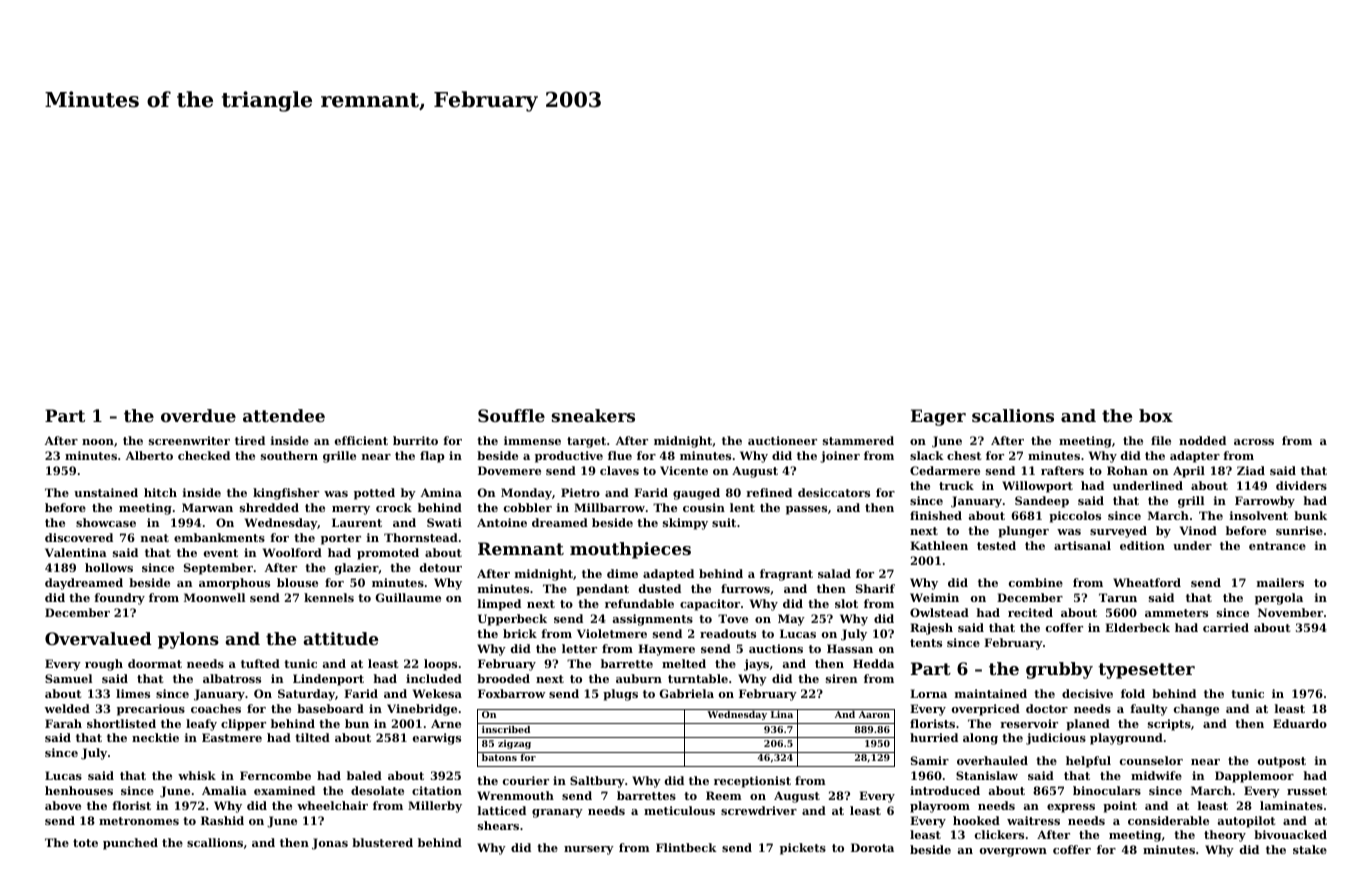  Describe the element at coordinates (1042, 502) in the screenshot. I see `Sandeep` at that location.
